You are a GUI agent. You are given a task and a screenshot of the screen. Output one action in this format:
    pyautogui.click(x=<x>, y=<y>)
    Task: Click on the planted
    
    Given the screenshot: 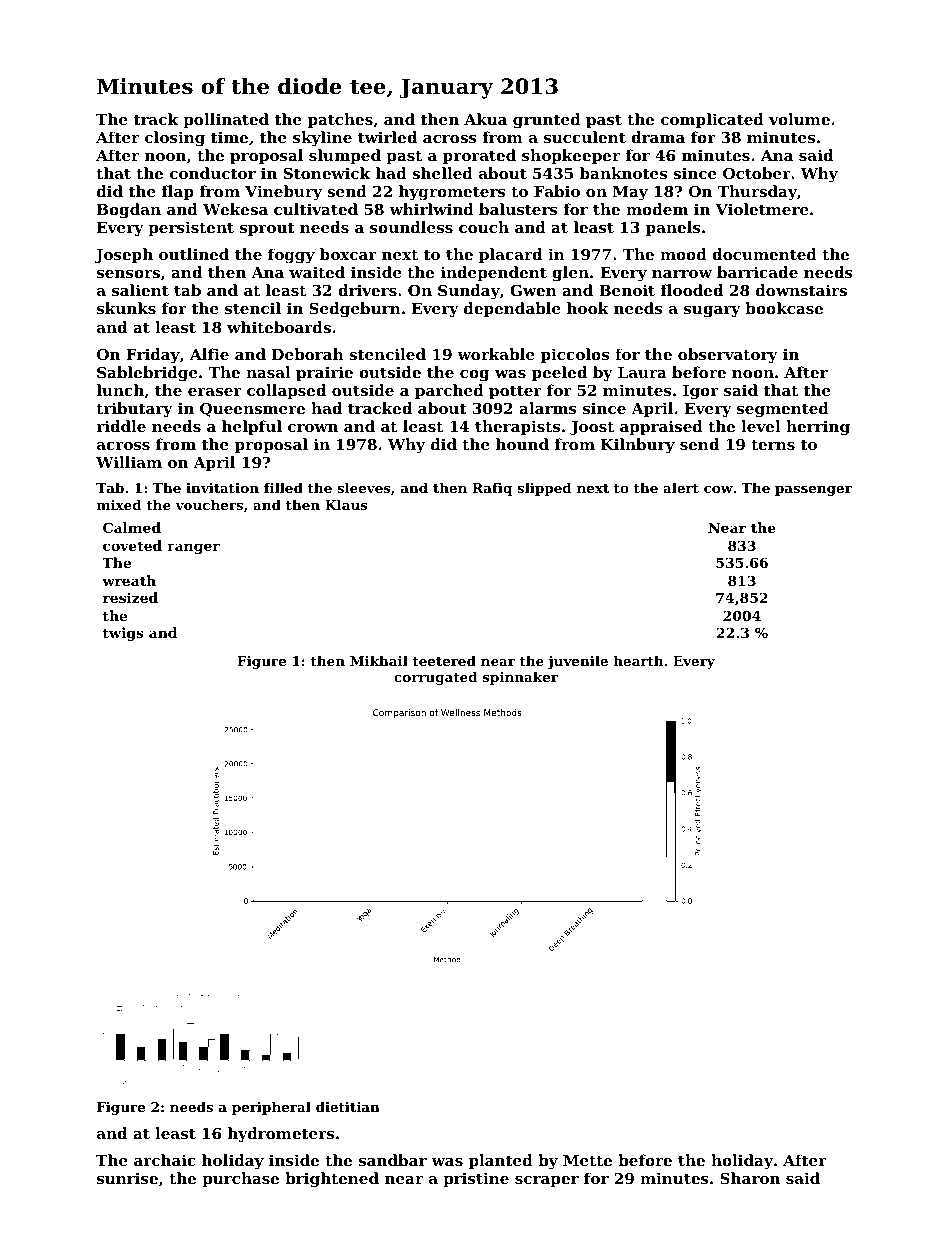 What is the action you would take?
    pyautogui.click(x=501, y=1161)
